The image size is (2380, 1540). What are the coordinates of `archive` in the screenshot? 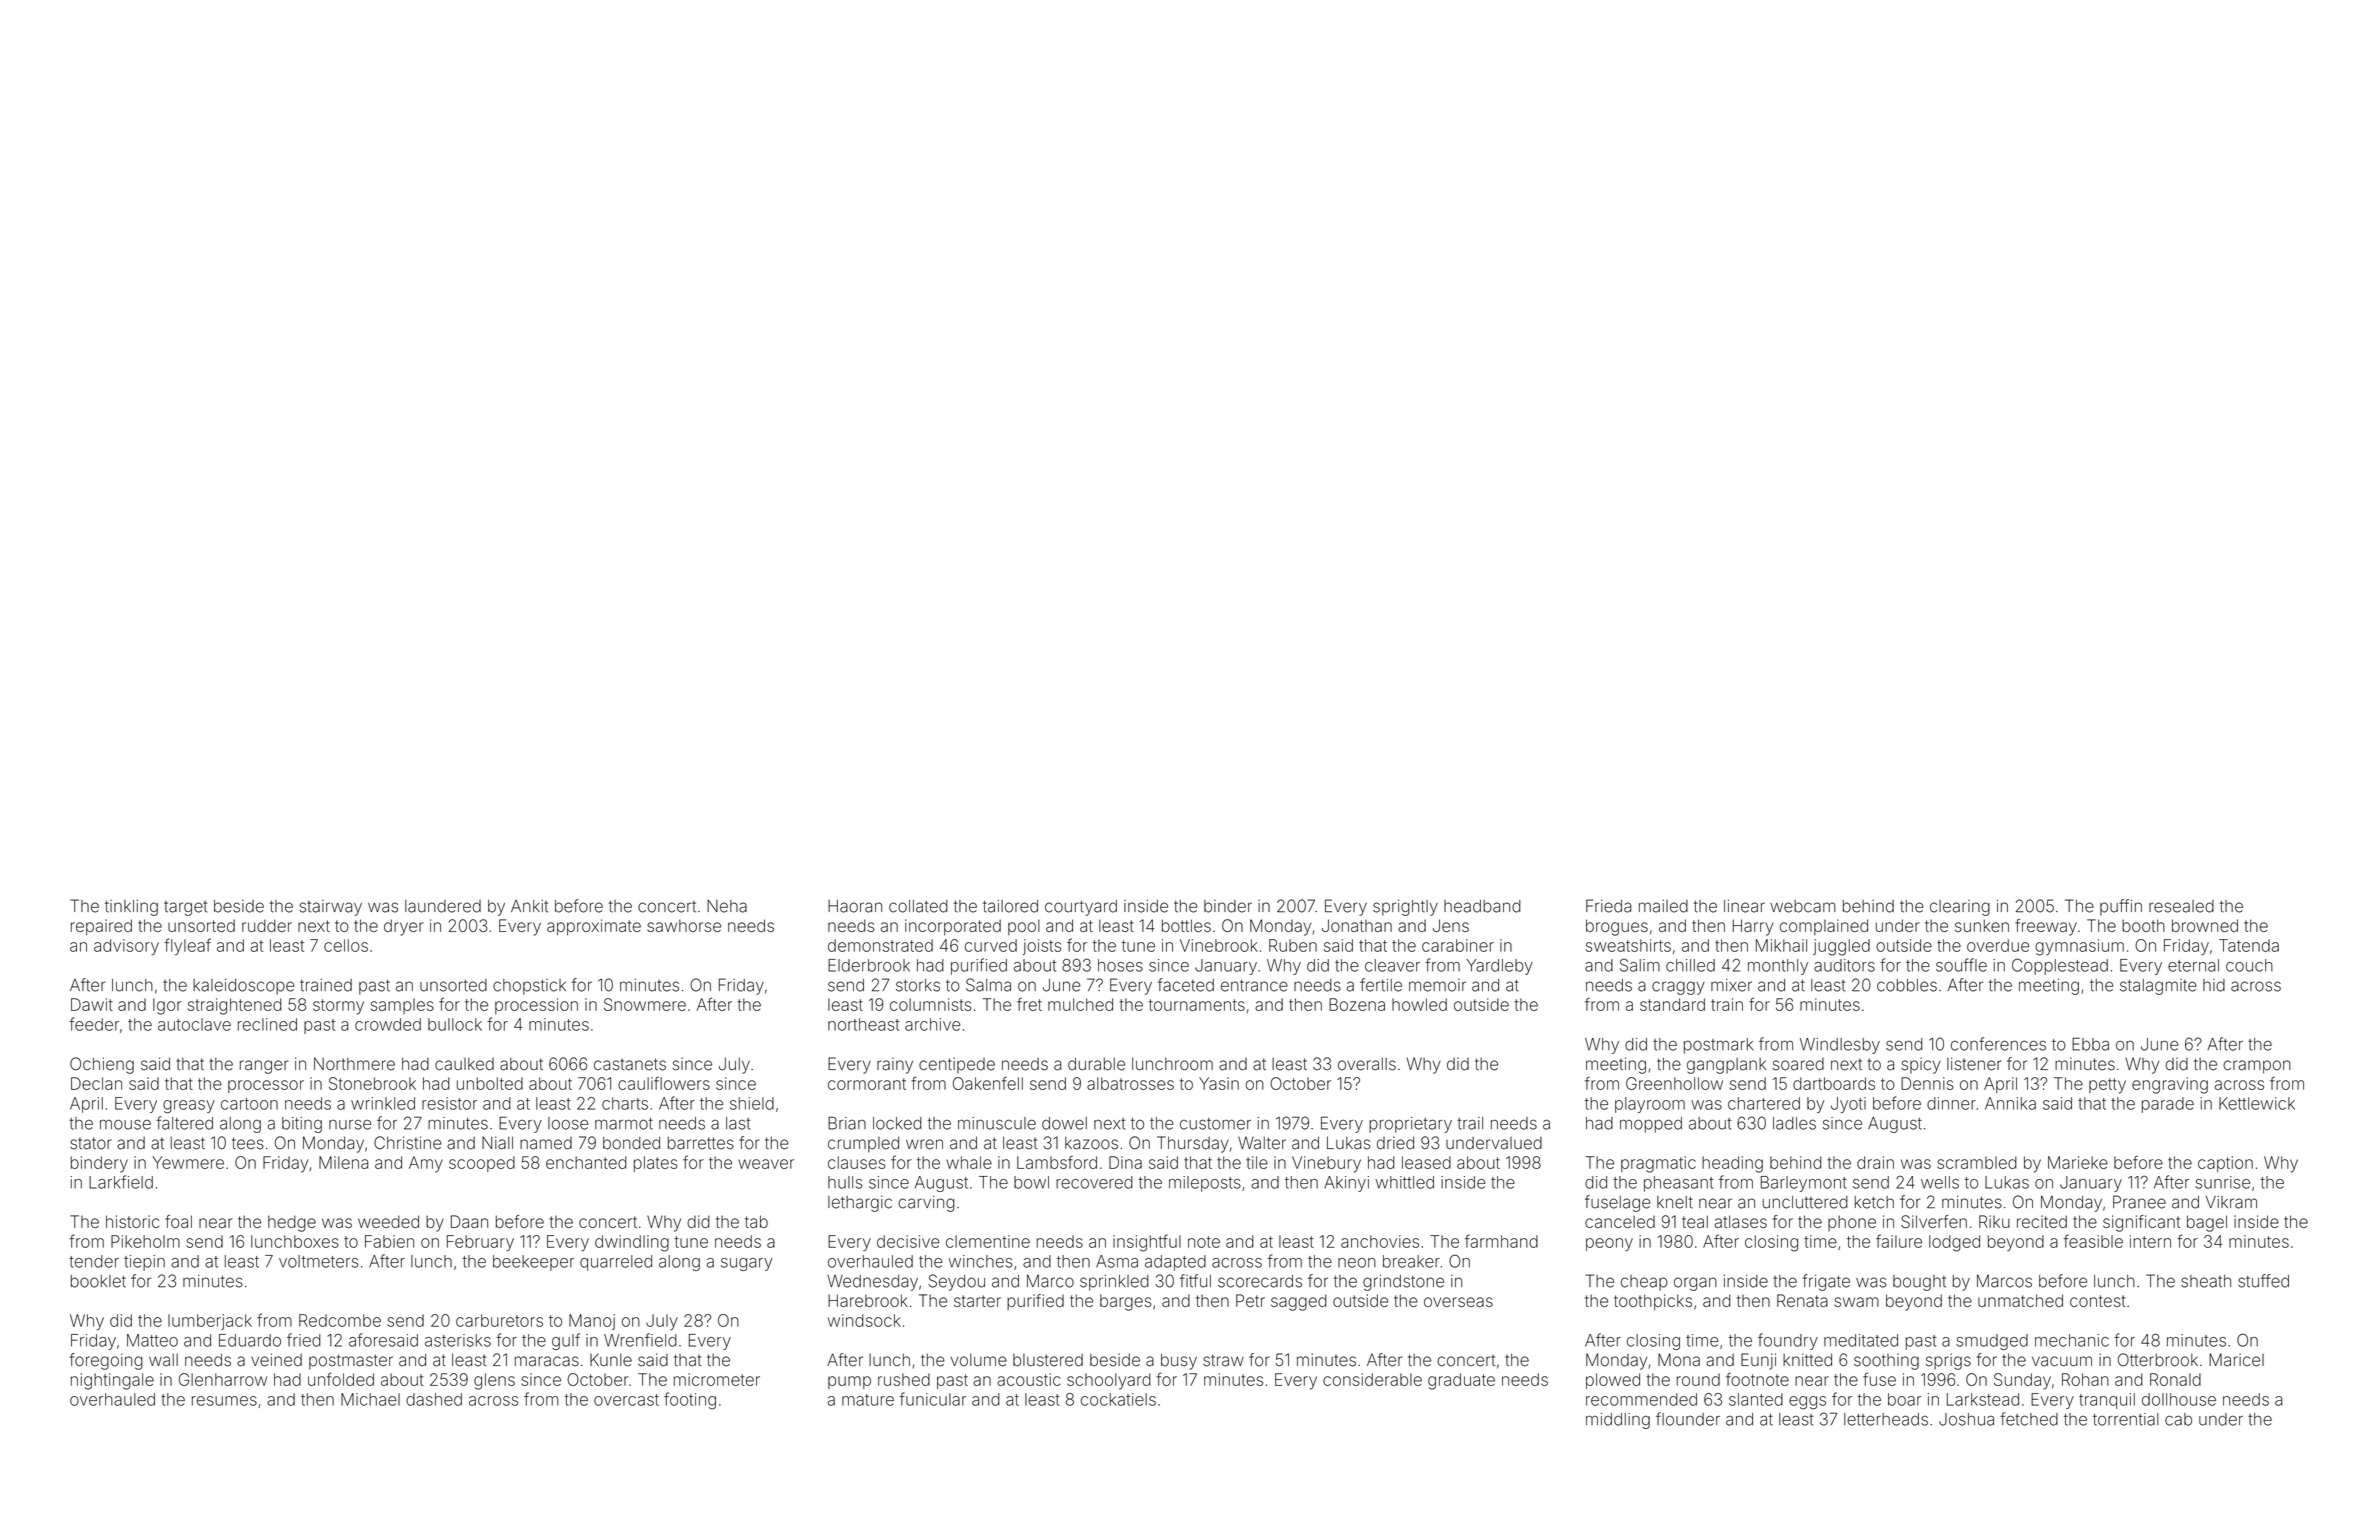 It's located at (933, 1024).
